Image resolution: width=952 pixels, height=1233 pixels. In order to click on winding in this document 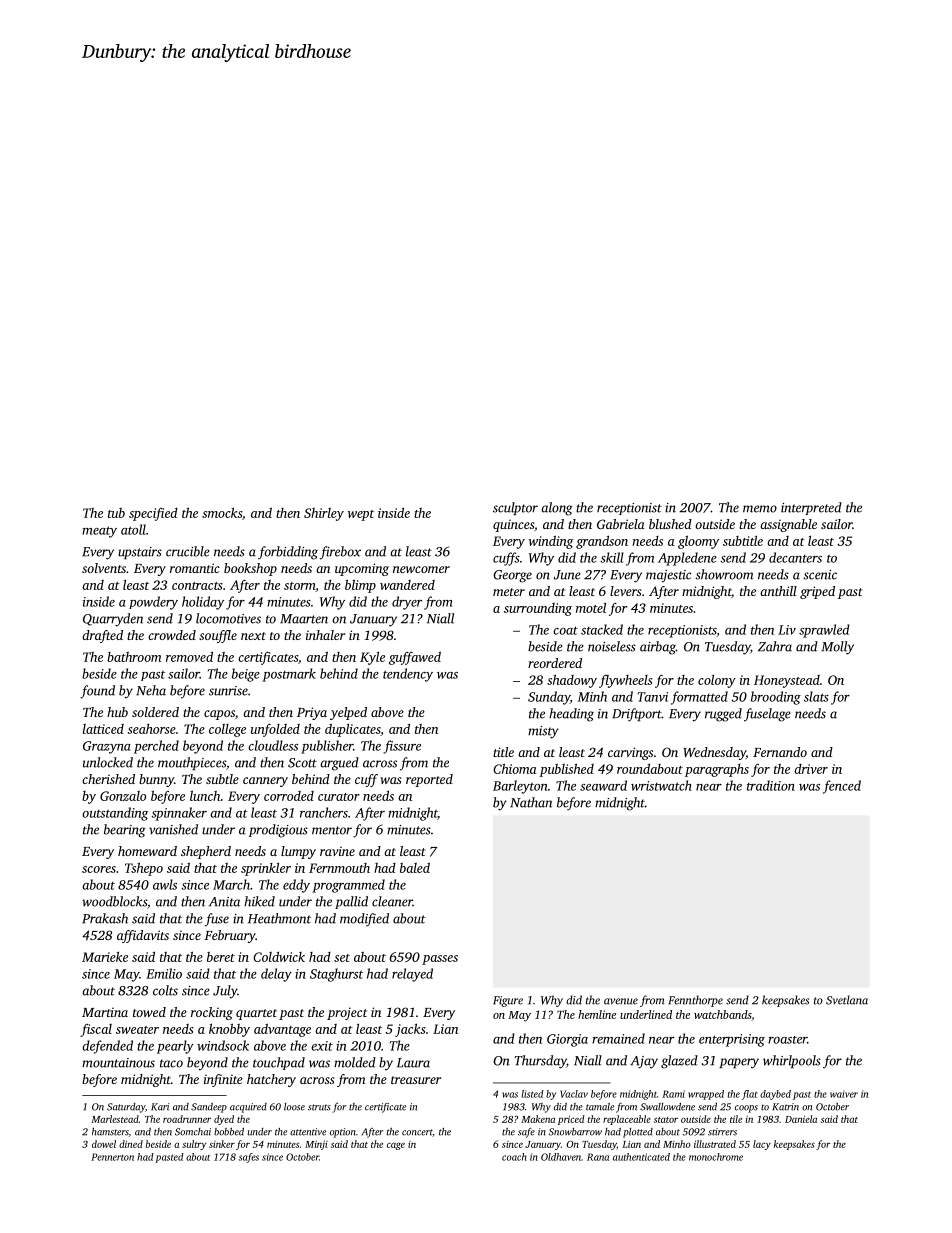, I will do `click(551, 542)`.
